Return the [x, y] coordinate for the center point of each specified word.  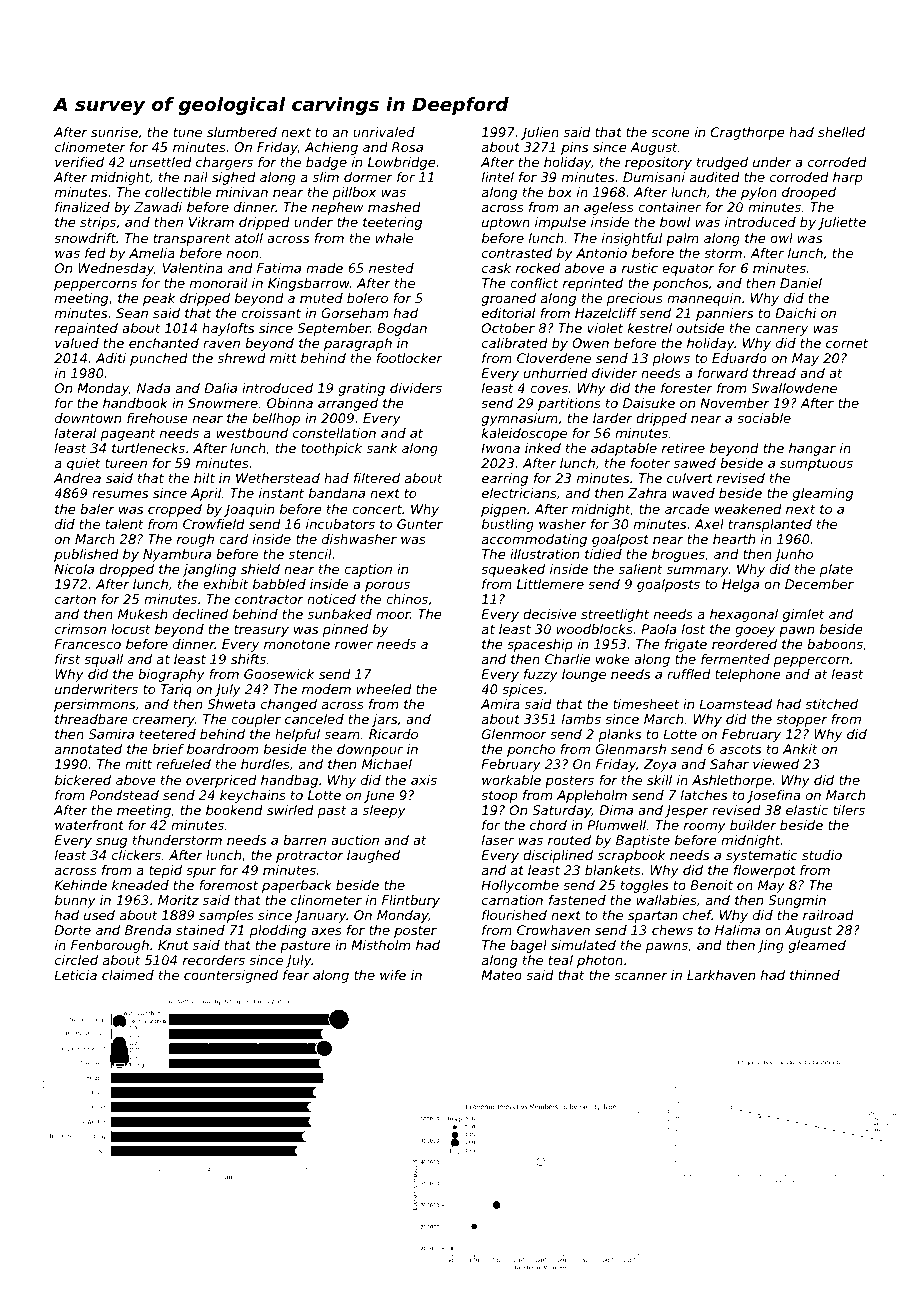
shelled [841, 132]
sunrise [114, 132]
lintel [498, 177]
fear [296, 975]
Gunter [420, 524]
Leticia [75, 975]
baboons [835, 644]
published [86, 555]
